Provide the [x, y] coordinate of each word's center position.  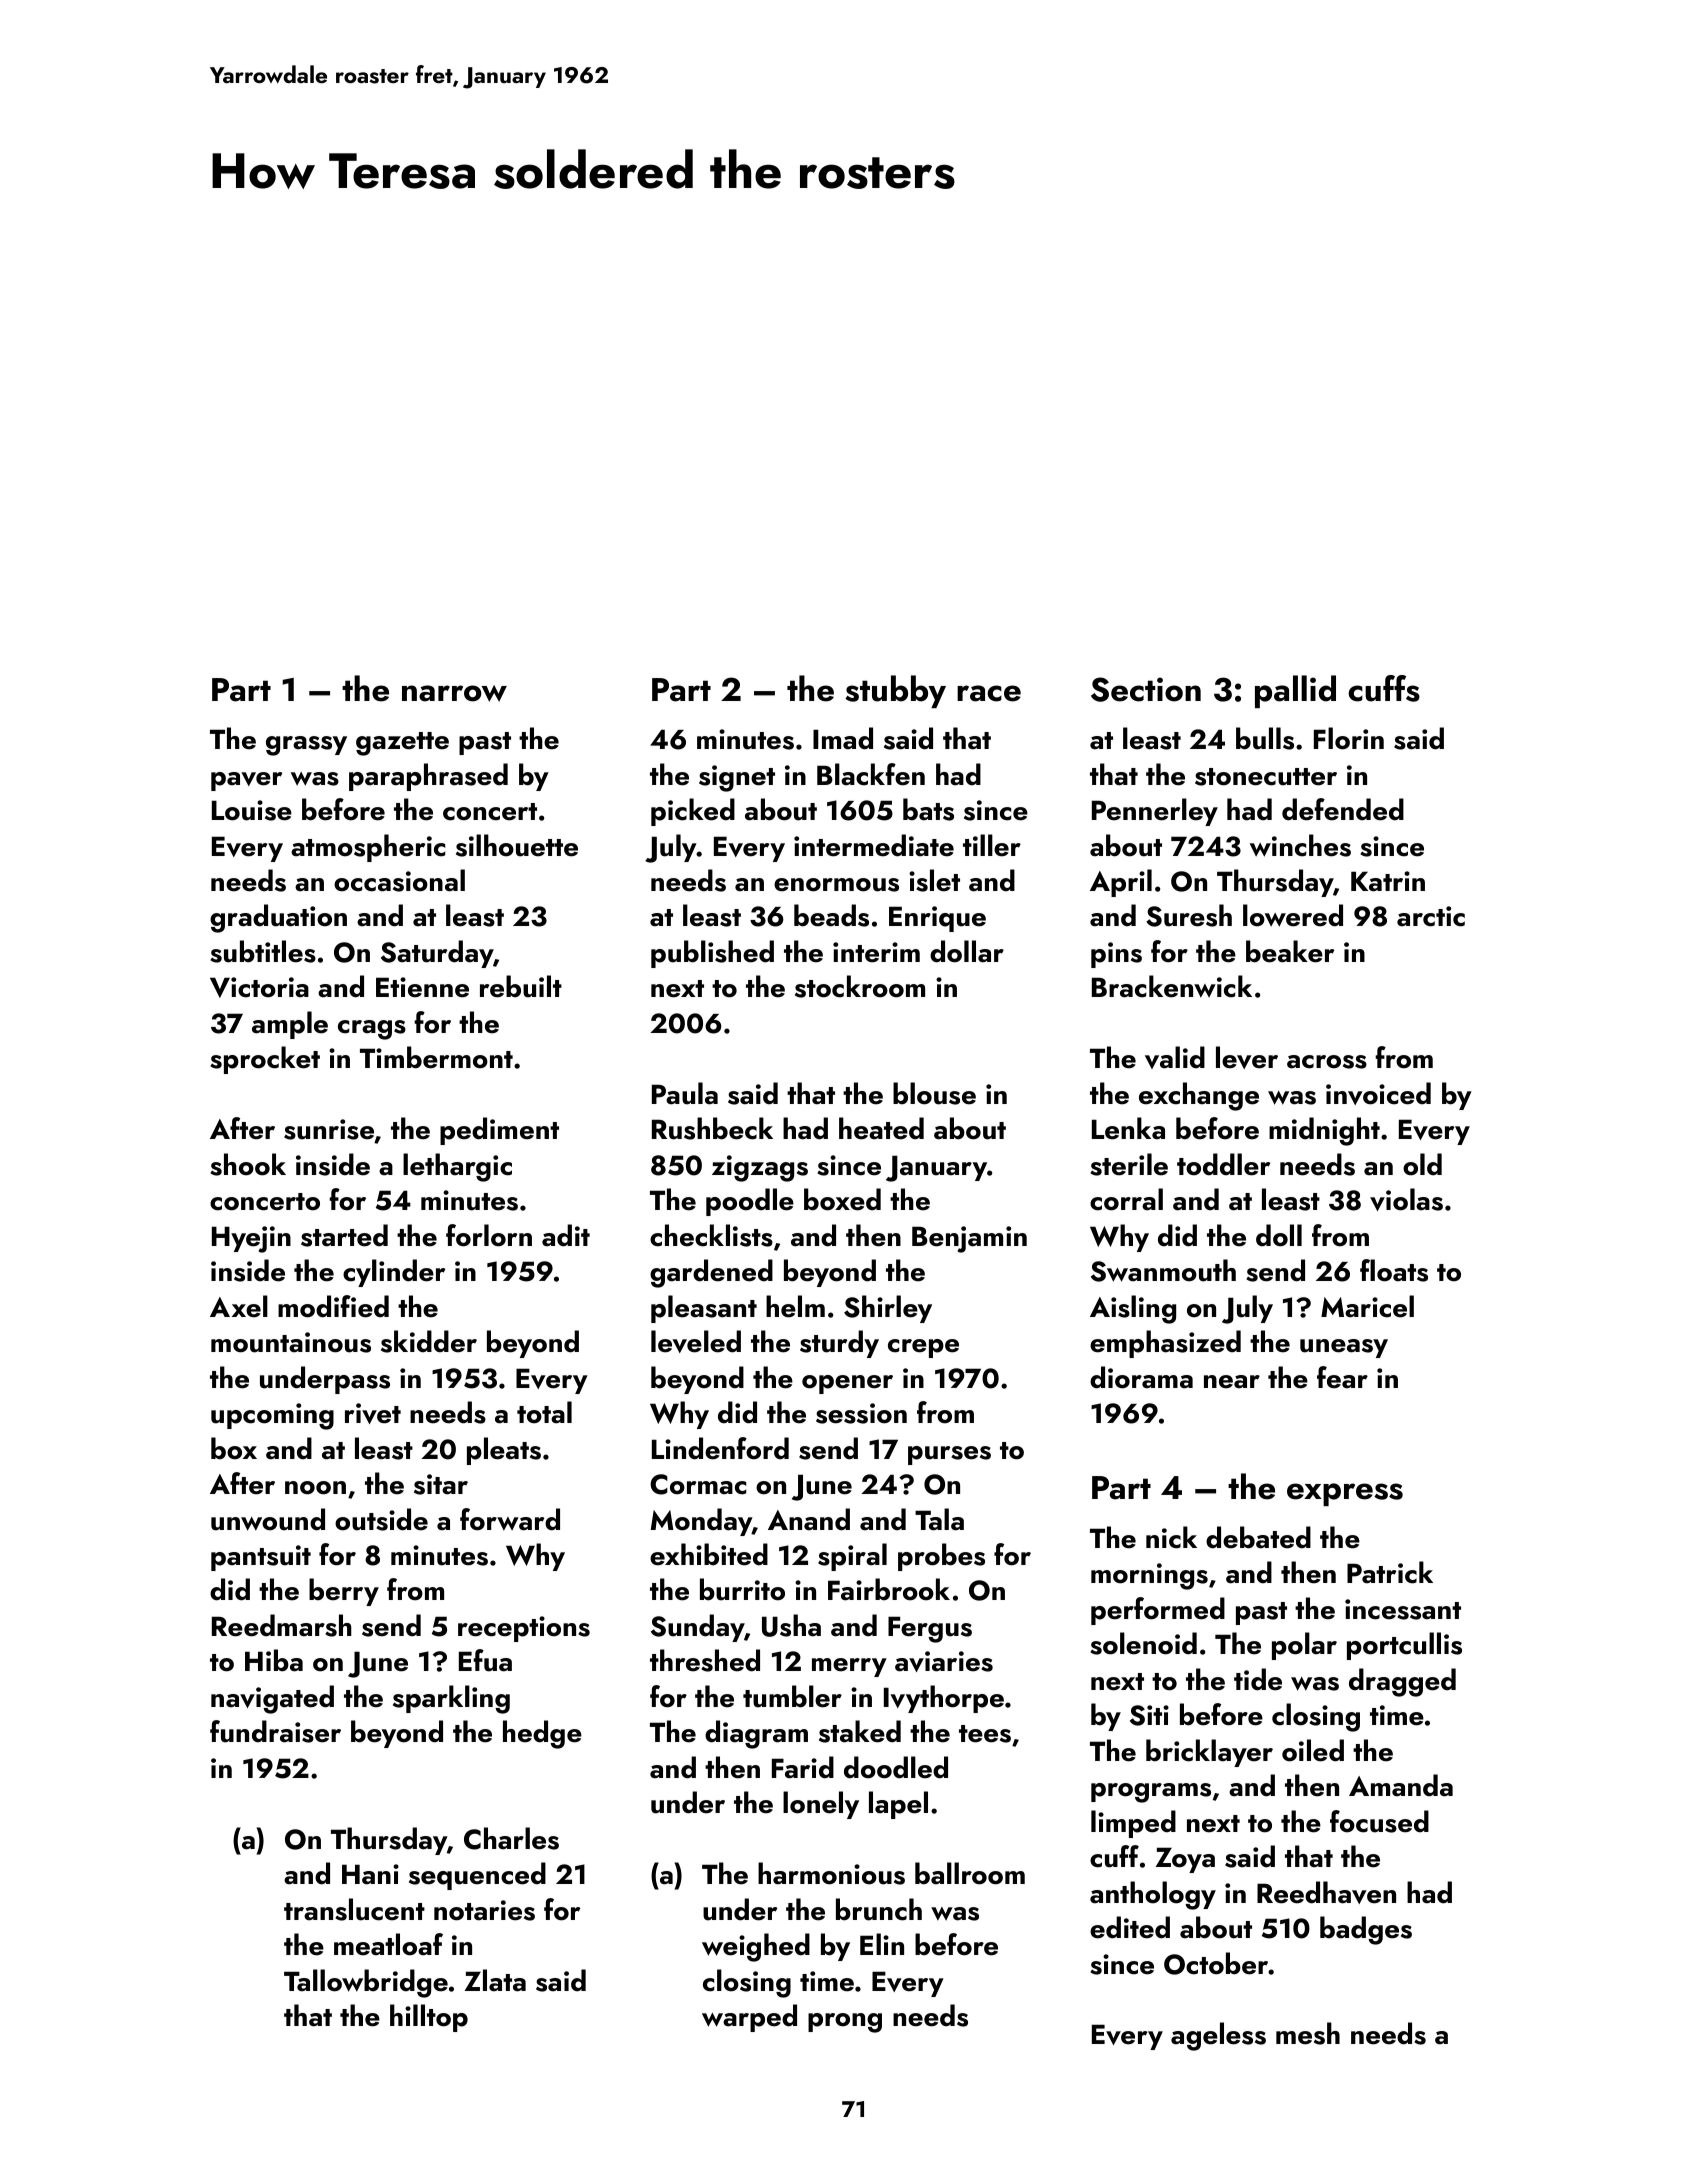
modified [333, 1306]
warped [749, 2018]
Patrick [1390, 1572]
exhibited [709, 1554]
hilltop [429, 2018]
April [1121, 883]
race [989, 693]
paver [246, 781]
